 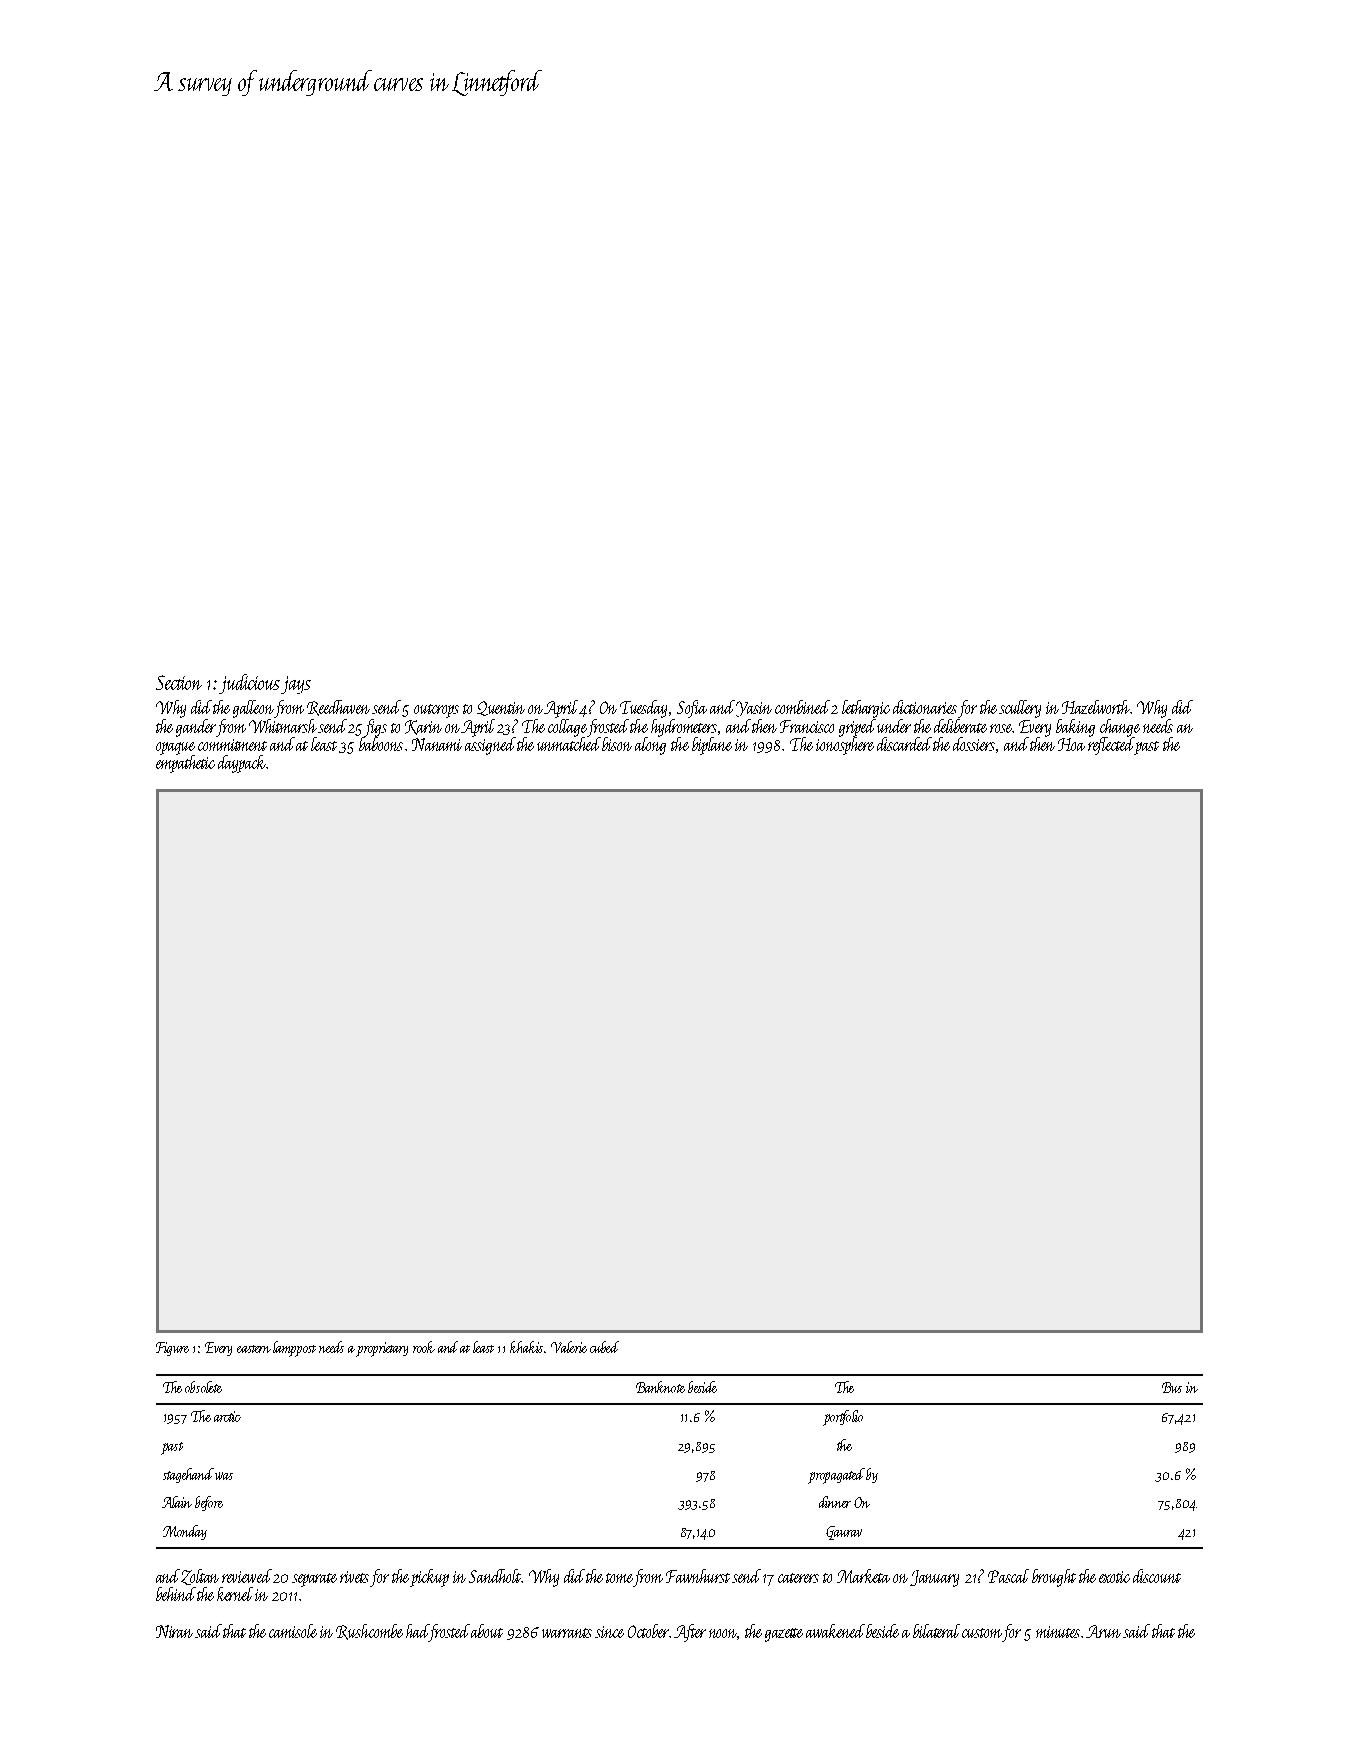 I want to click on Niran, so click(x=174, y=1631).
